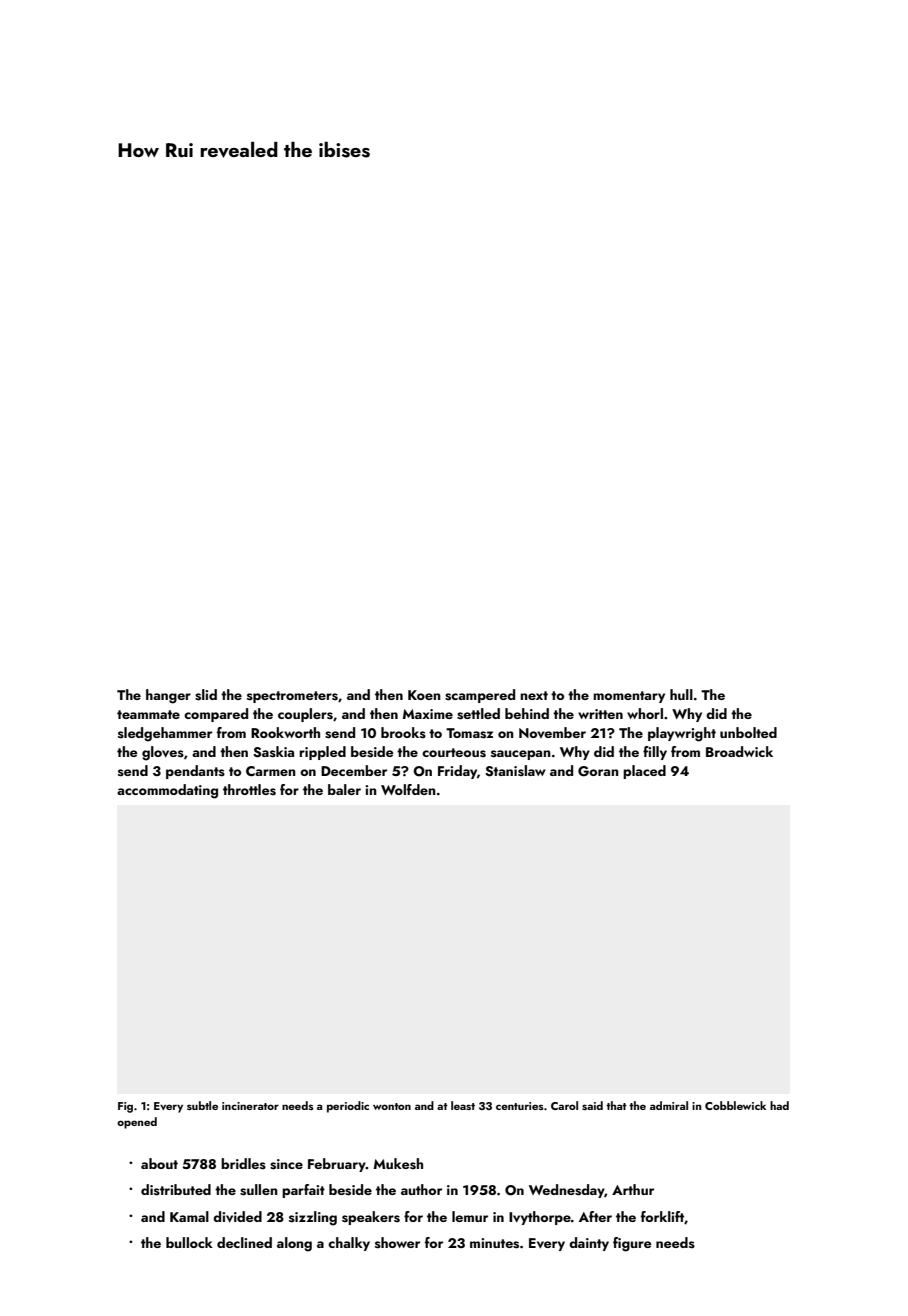 This screenshot has width=908, height=1316. What do you see at coordinates (779, 1105) in the screenshot?
I see `had` at bounding box center [779, 1105].
